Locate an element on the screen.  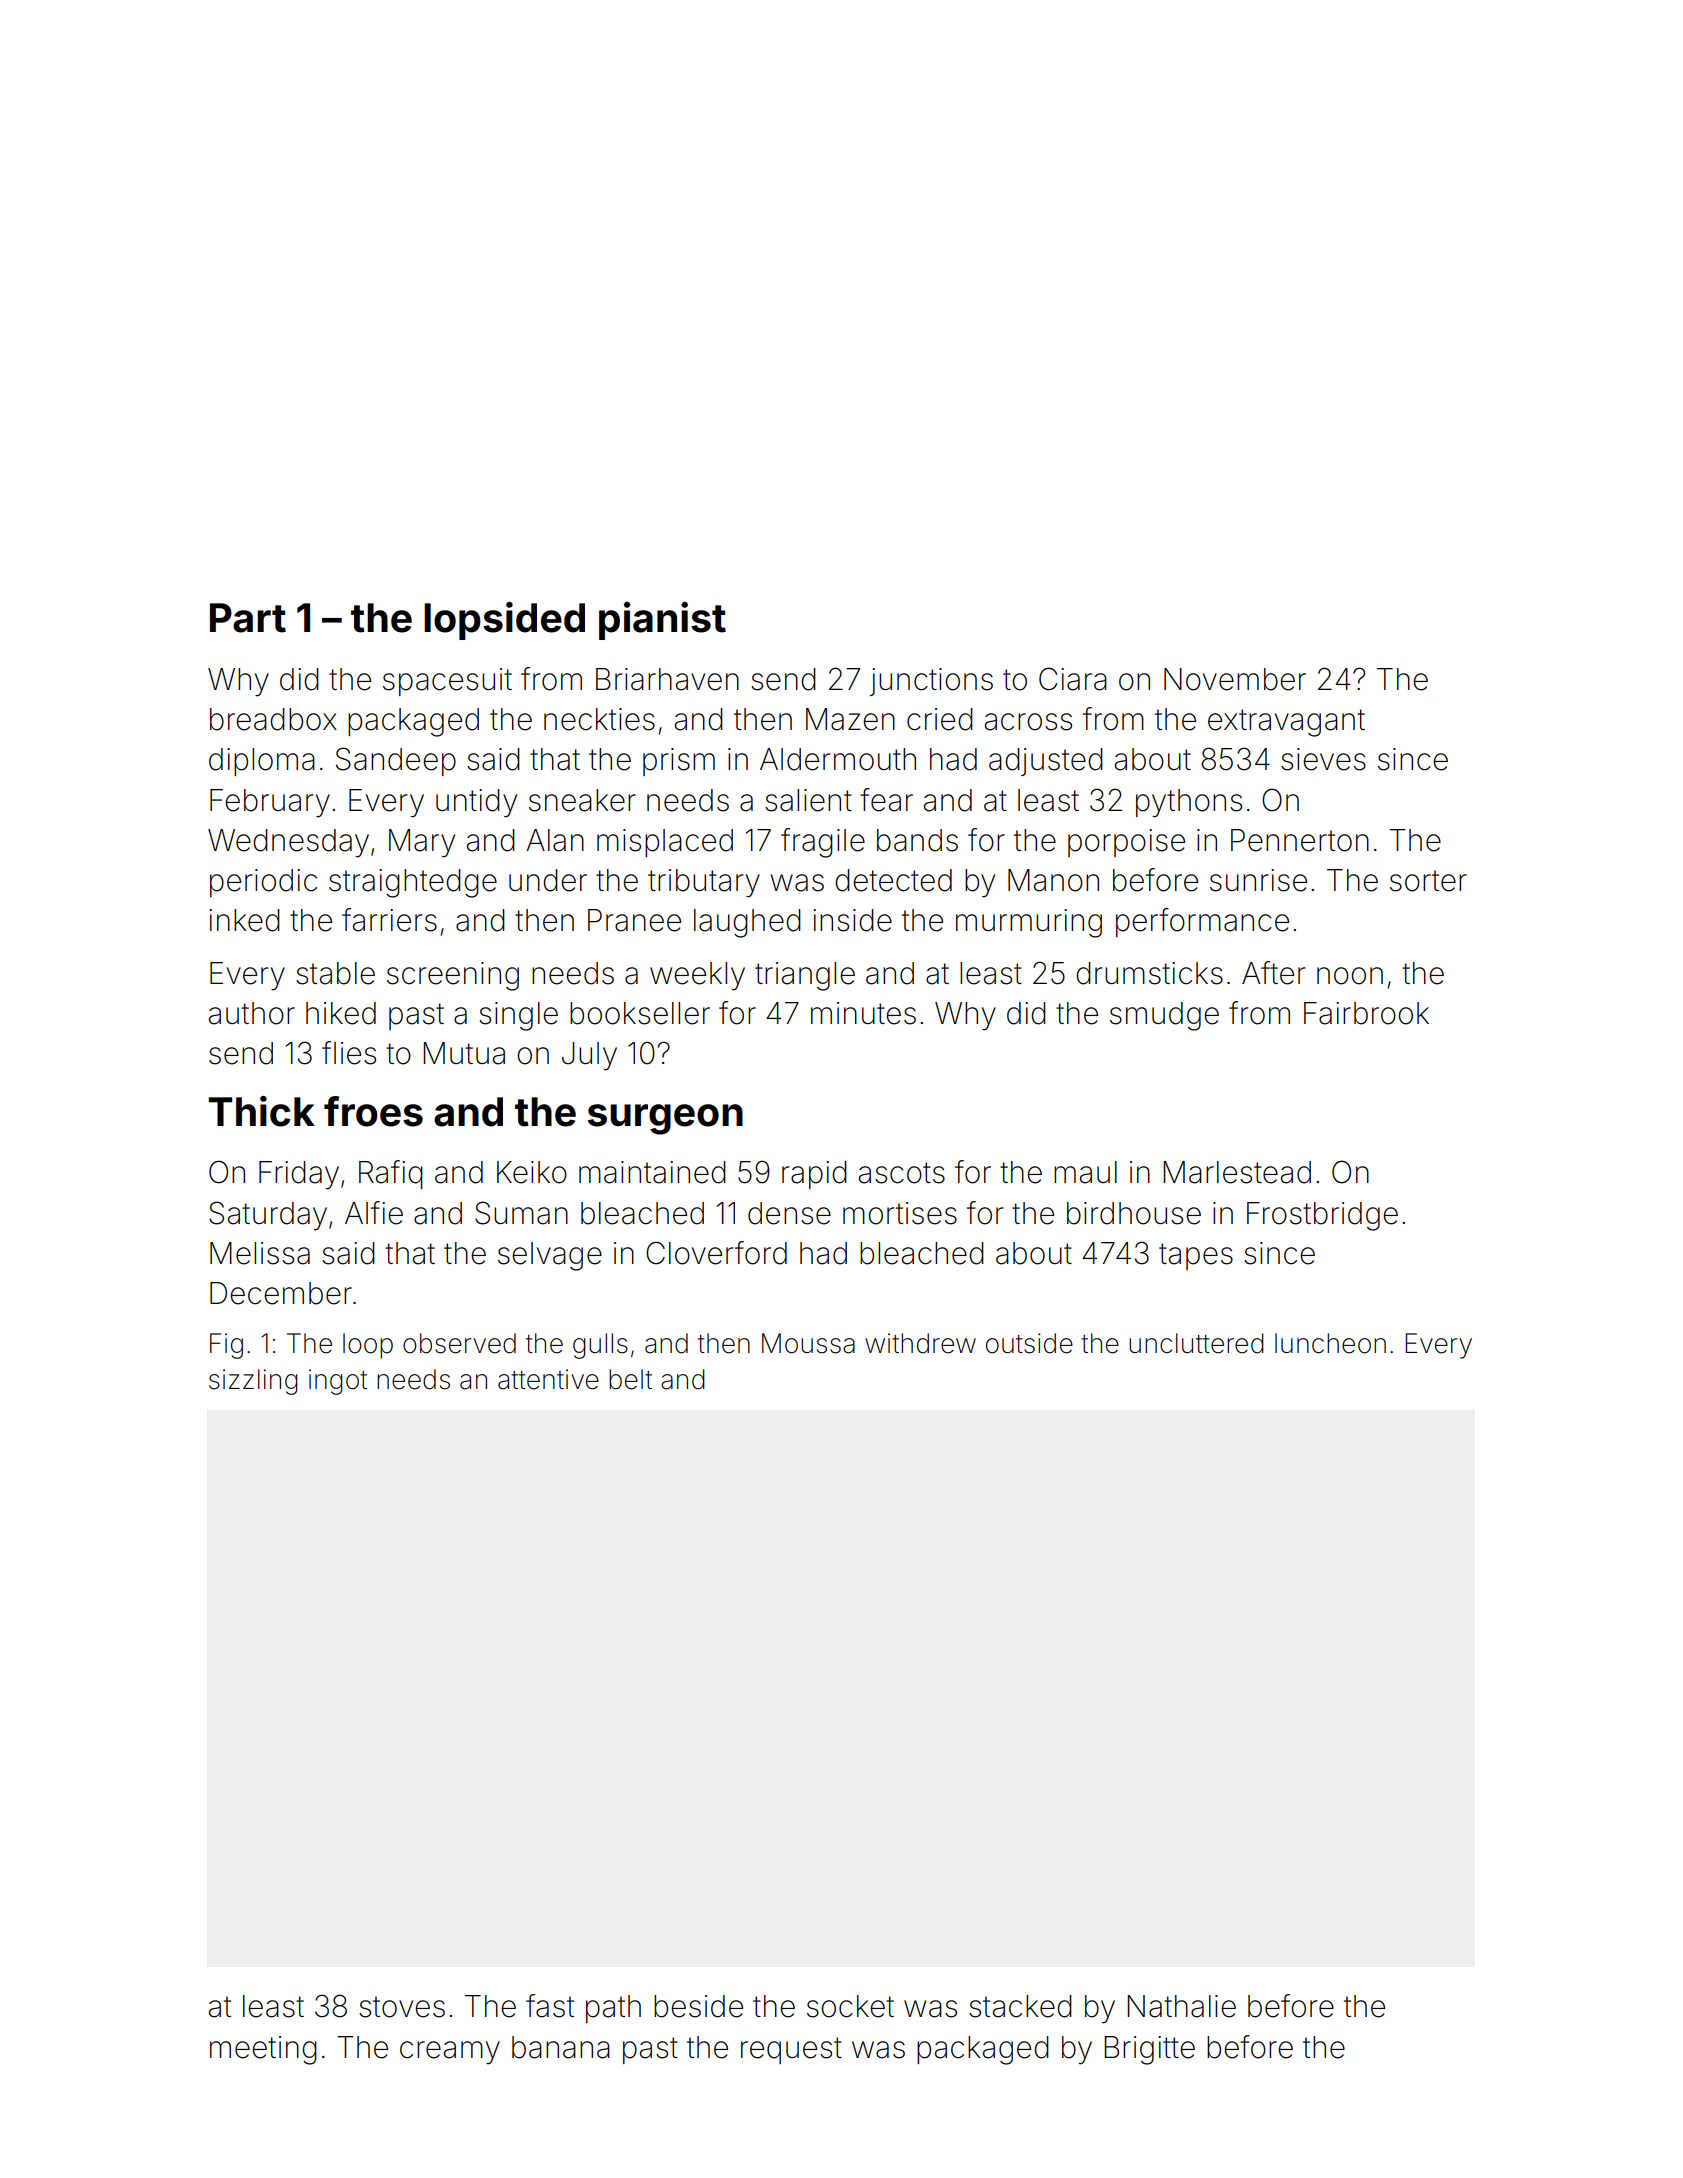
Frostbridge is located at coordinates (1322, 1216).
